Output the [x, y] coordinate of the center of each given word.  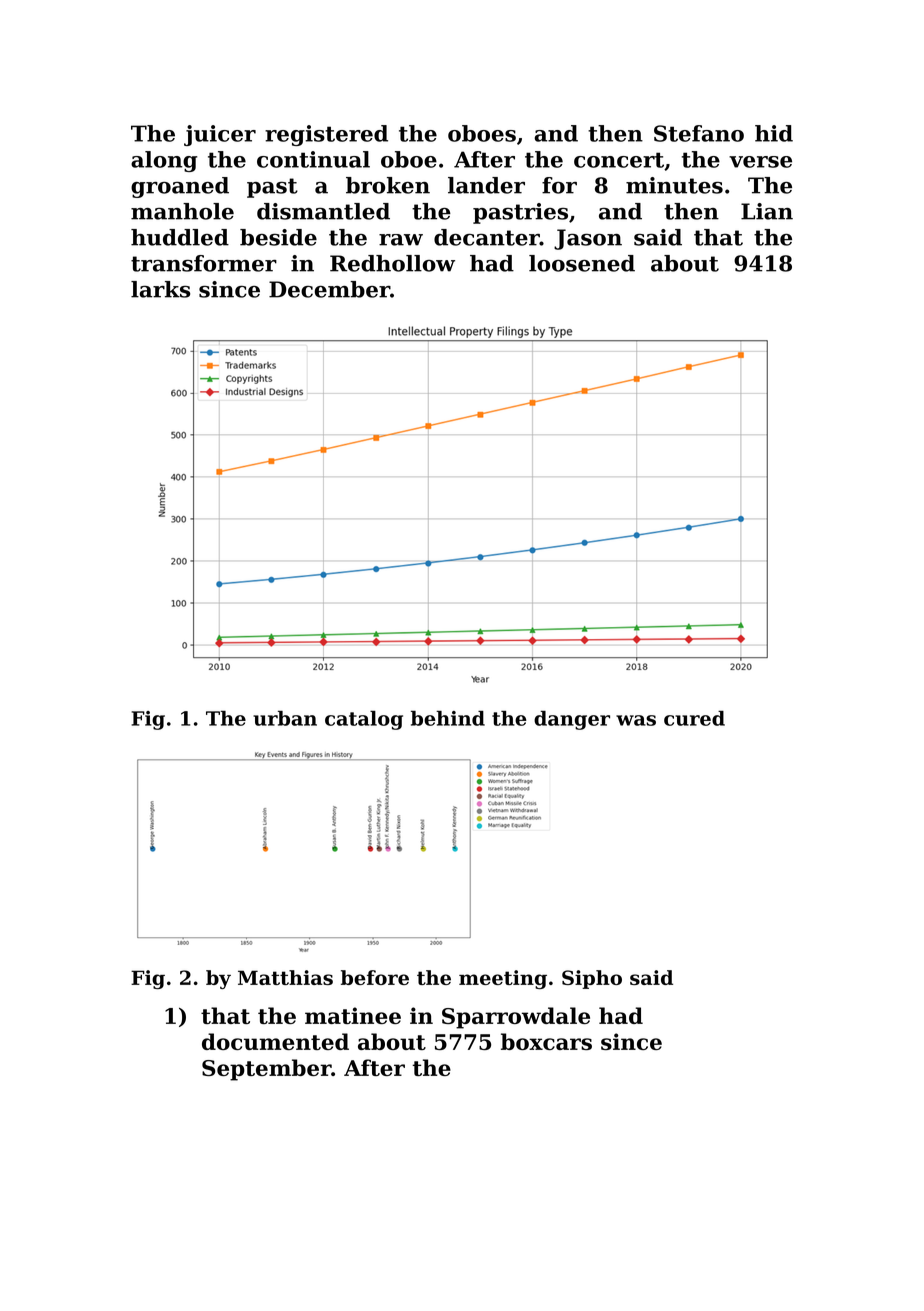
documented [275, 1041]
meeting [503, 979]
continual [313, 159]
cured [694, 718]
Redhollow [392, 263]
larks [160, 289]
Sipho [592, 979]
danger [572, 720]
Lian [767, 211]
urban [285, 718]
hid [774, 133]
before [375, 977]
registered [326, 135]
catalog [364, 720]
